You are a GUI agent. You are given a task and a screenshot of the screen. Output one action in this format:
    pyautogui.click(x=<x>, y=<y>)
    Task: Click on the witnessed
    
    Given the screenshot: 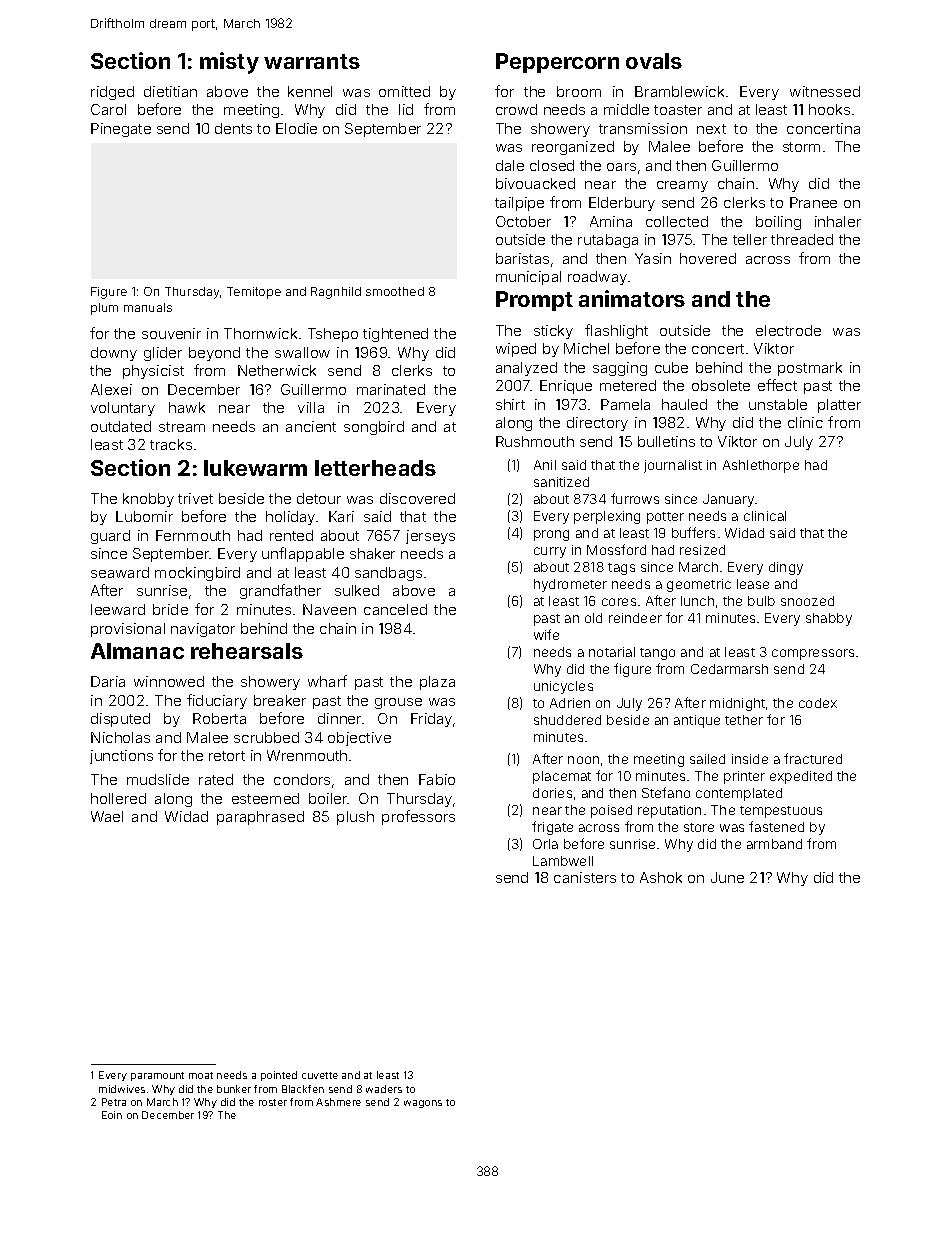 What is the action you would take?
    pyautogui.click(x=825, y=91)
